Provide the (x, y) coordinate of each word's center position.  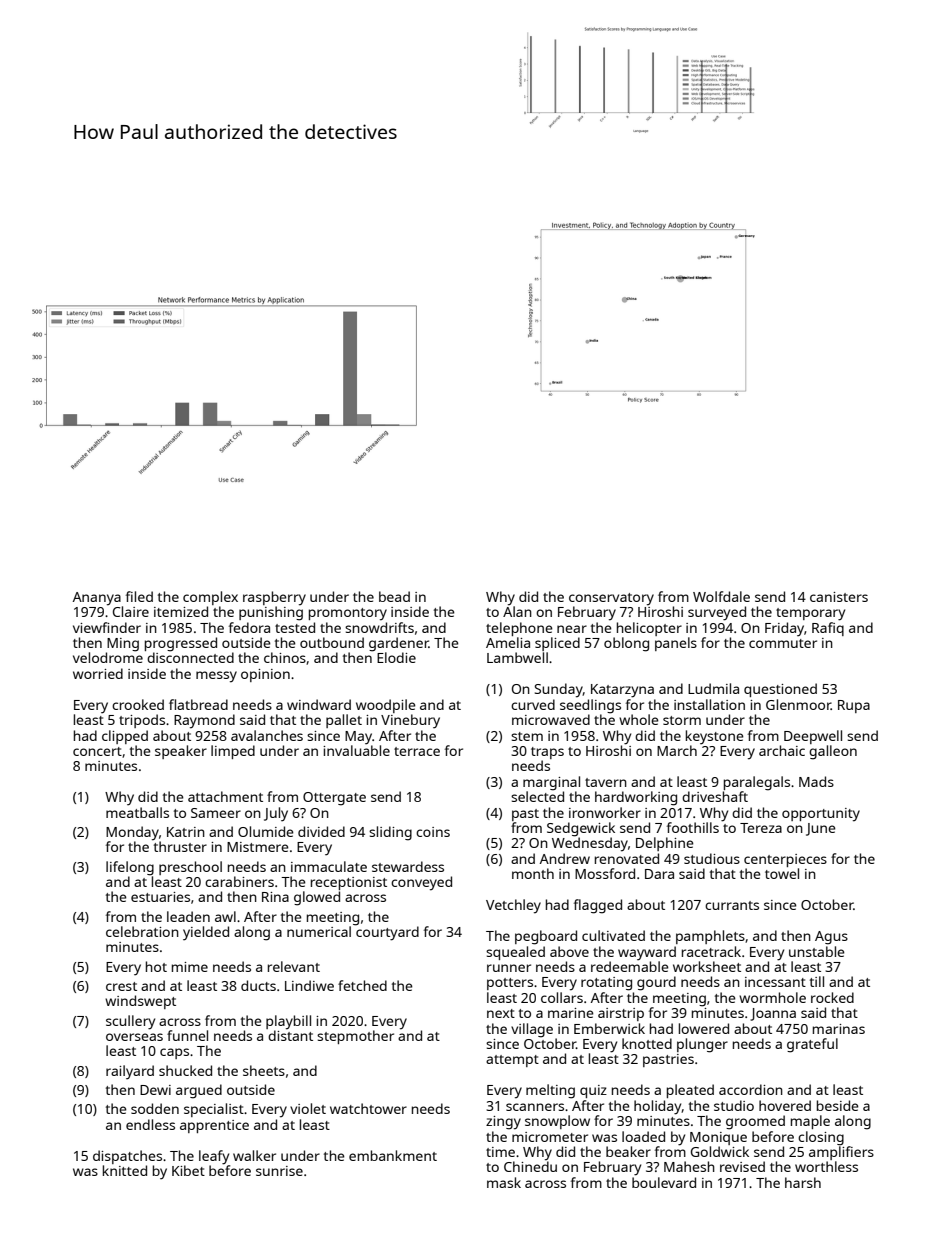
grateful (812, 1045)
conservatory (611, 599)
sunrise (279, 1171)
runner (509, 968)
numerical (319, 931)
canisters (839, 597)
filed (139, 596)
